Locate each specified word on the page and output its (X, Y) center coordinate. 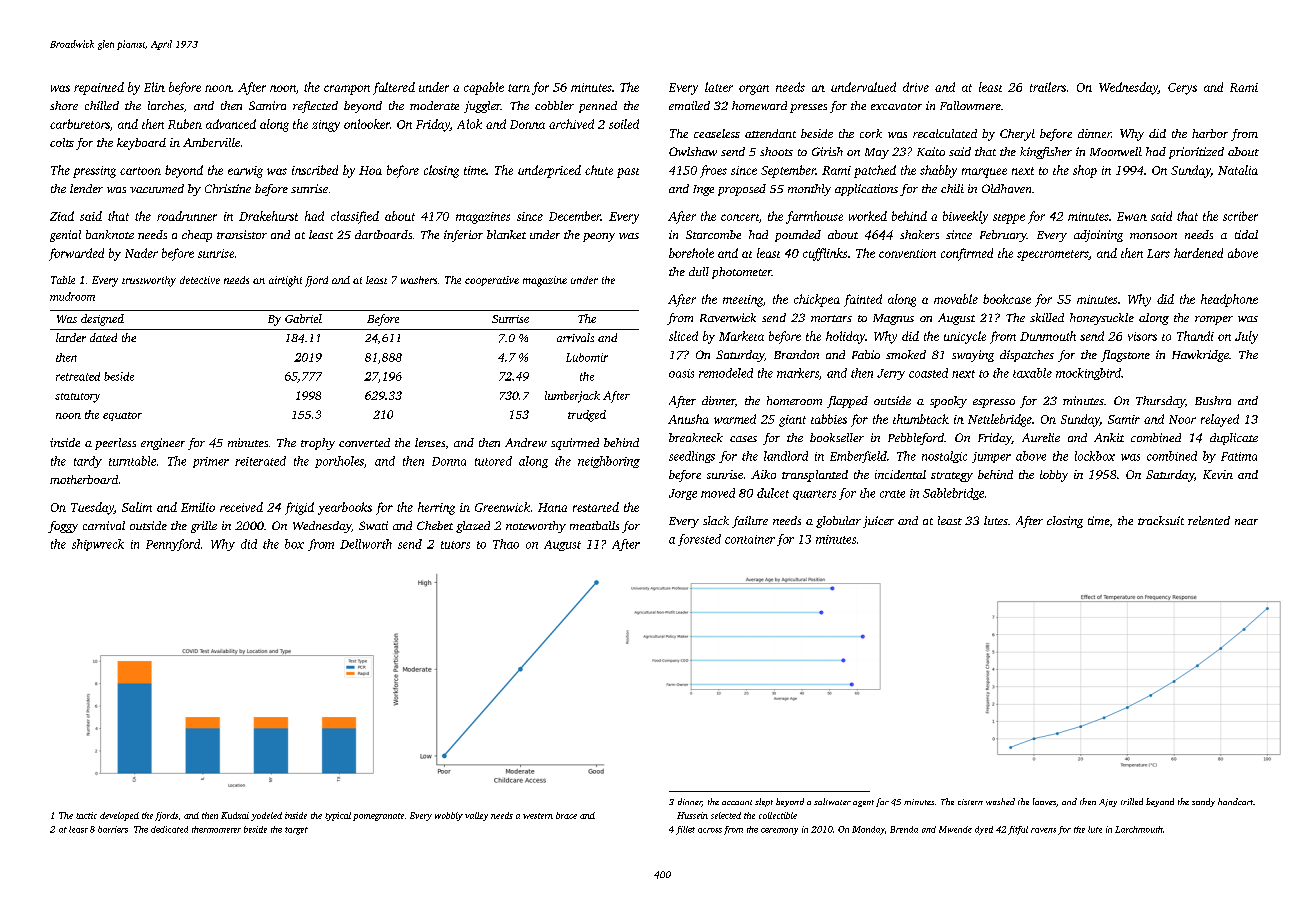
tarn (519, 88)
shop (1085, 171)
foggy (63, 527)
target (296, 831)
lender (86, 188)
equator (122, 416)
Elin (154, 87)
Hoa (370, 170)
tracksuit (1161, 520)
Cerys (1182, 89)
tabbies (829, 419)
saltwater (832, 801)
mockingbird (1088, 374)
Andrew (526, 442)
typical (338, 816)
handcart (1235, 801)
